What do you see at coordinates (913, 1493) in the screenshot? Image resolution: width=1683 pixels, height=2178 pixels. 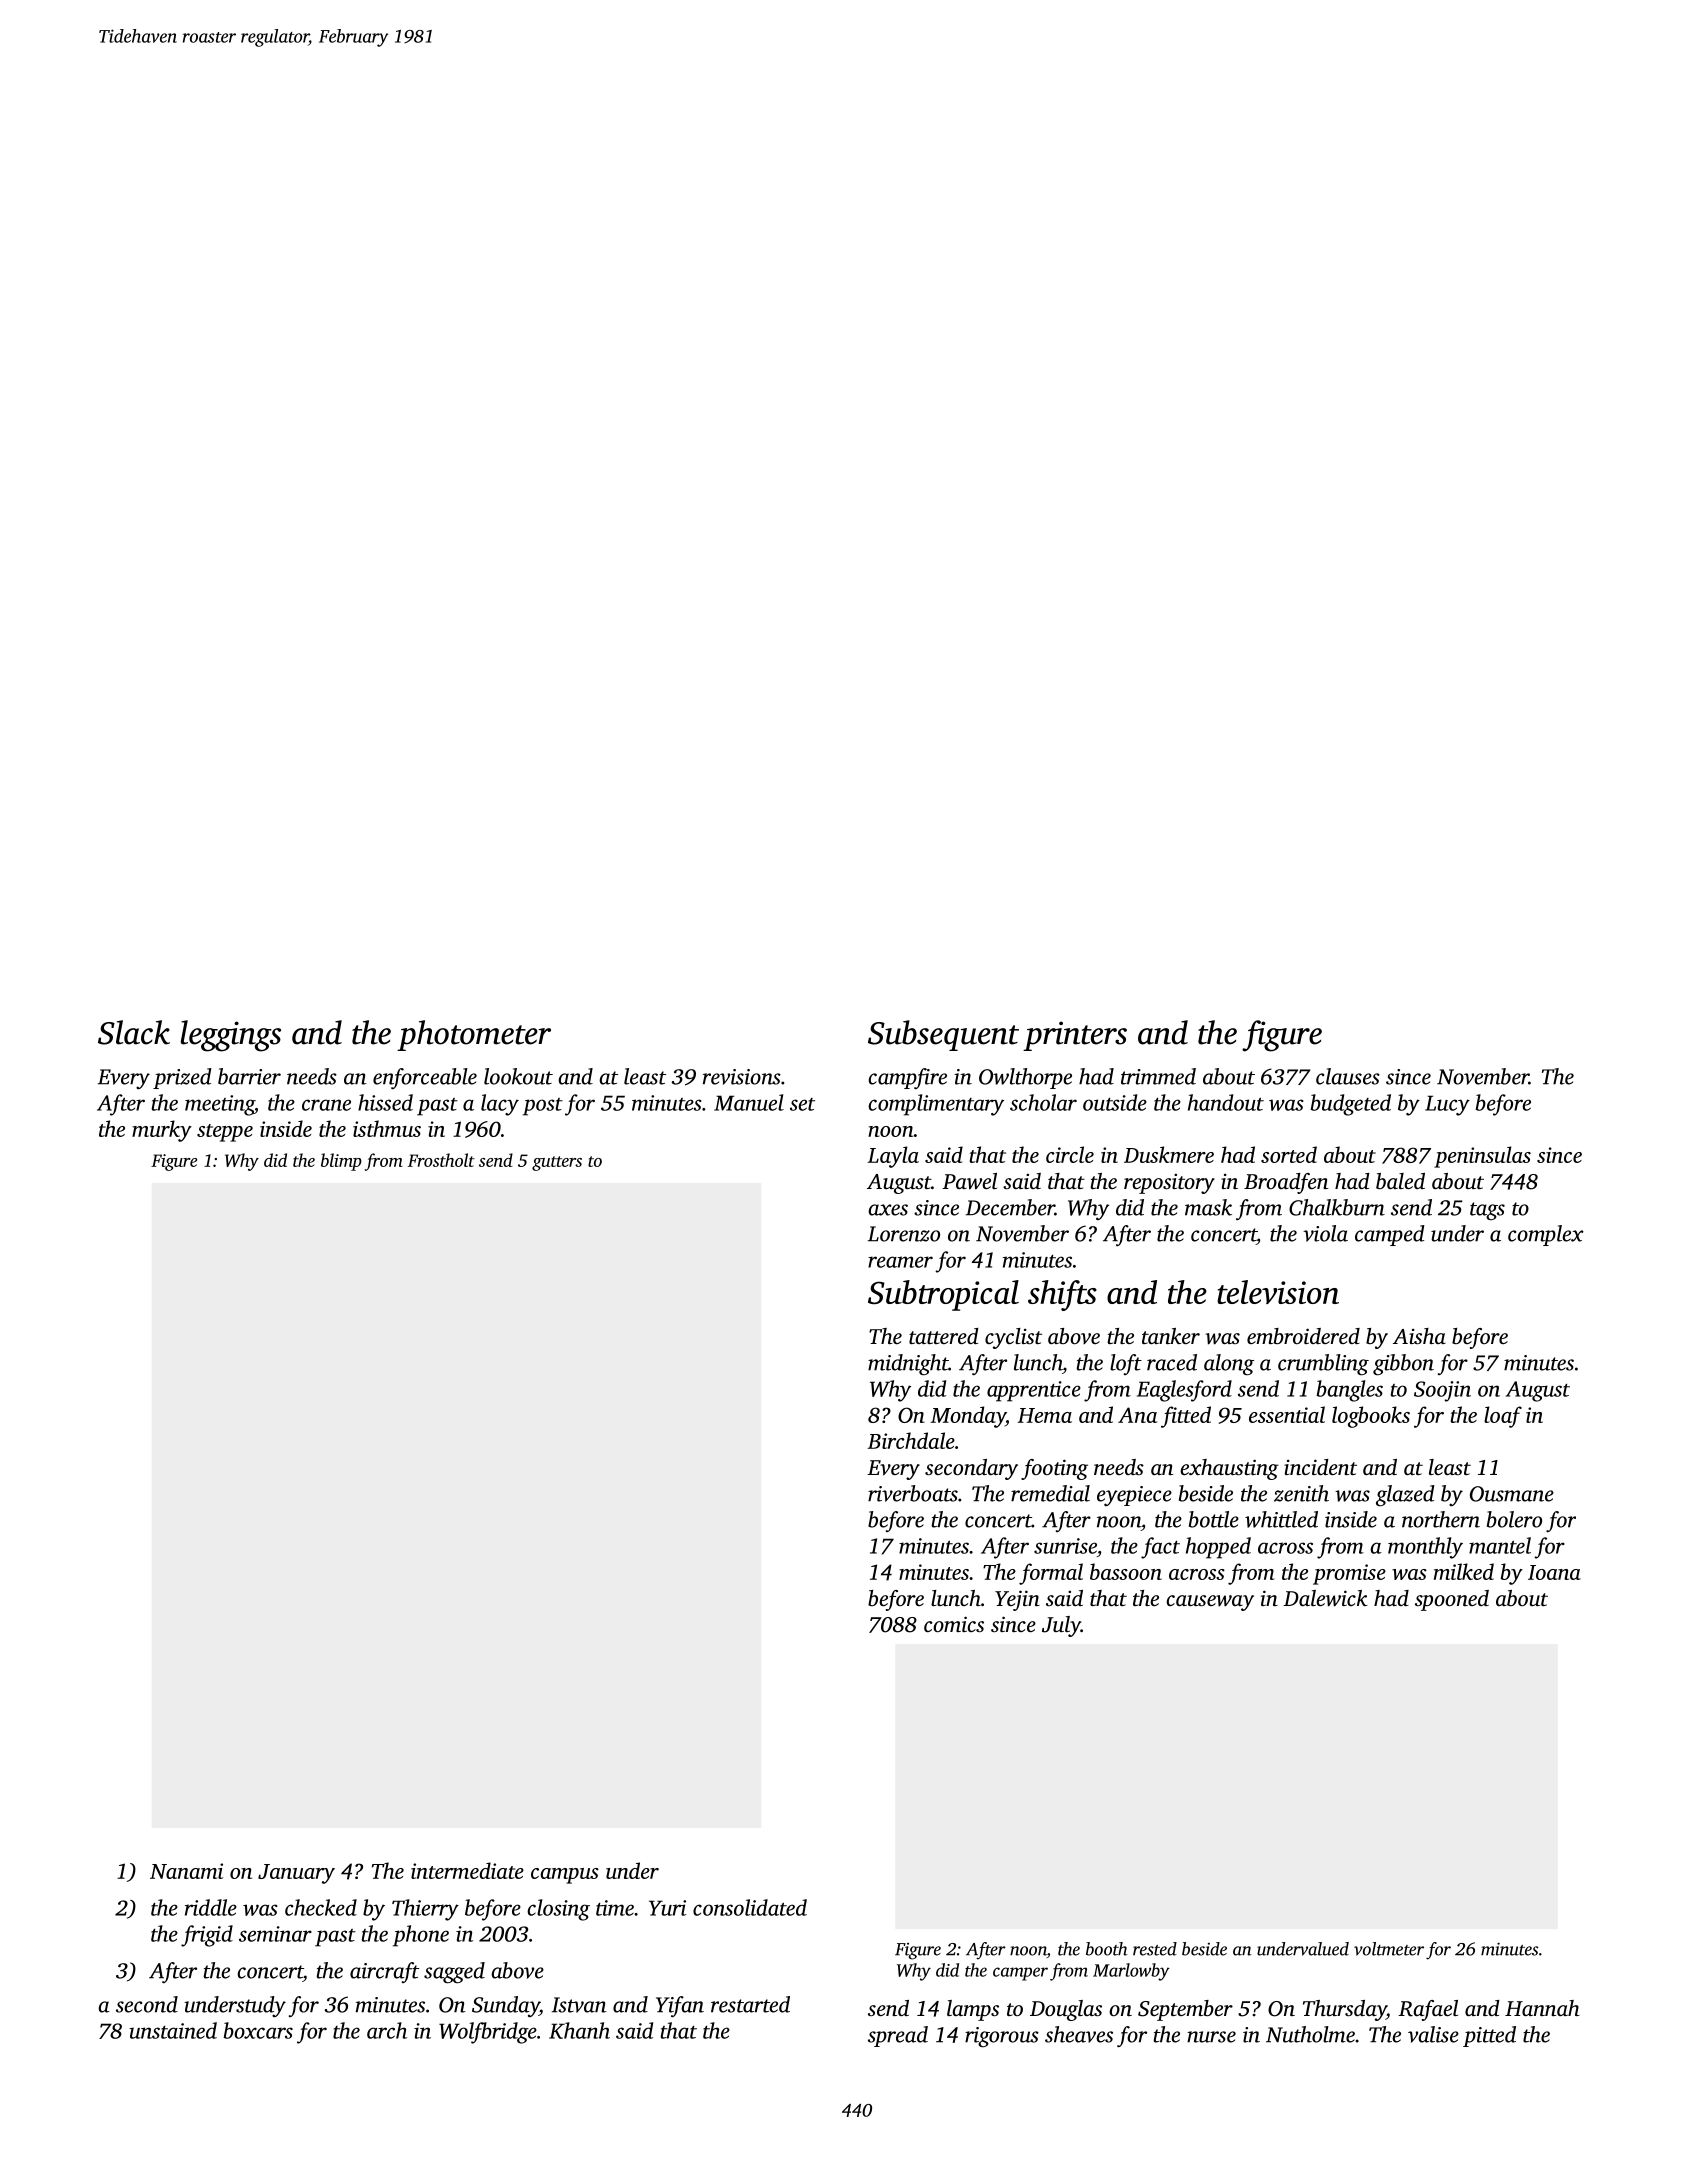 I see `riverboats` at bounding box center [913, 1493].
